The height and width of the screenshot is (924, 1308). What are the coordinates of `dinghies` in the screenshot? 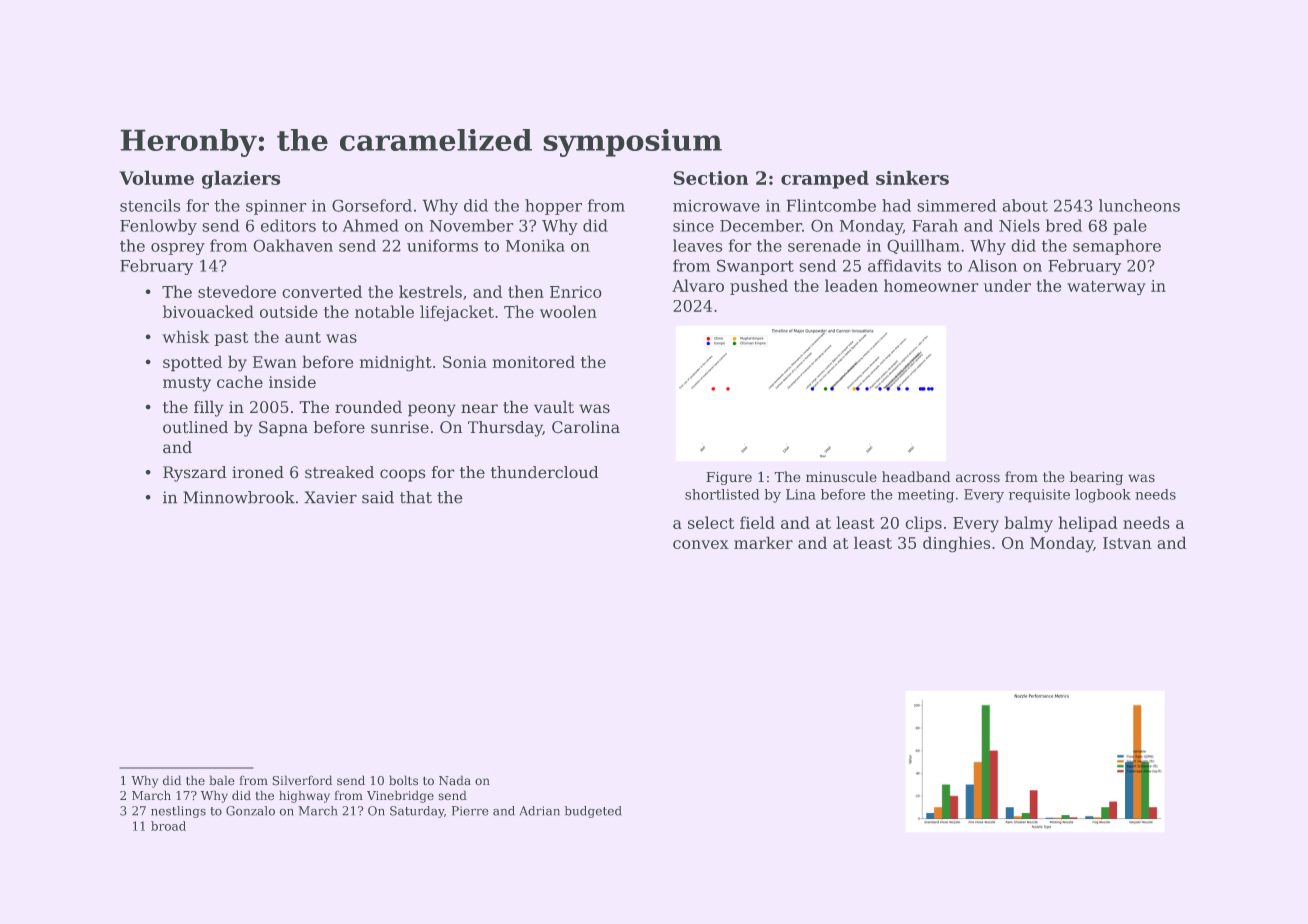 It's located at (956, 544).
